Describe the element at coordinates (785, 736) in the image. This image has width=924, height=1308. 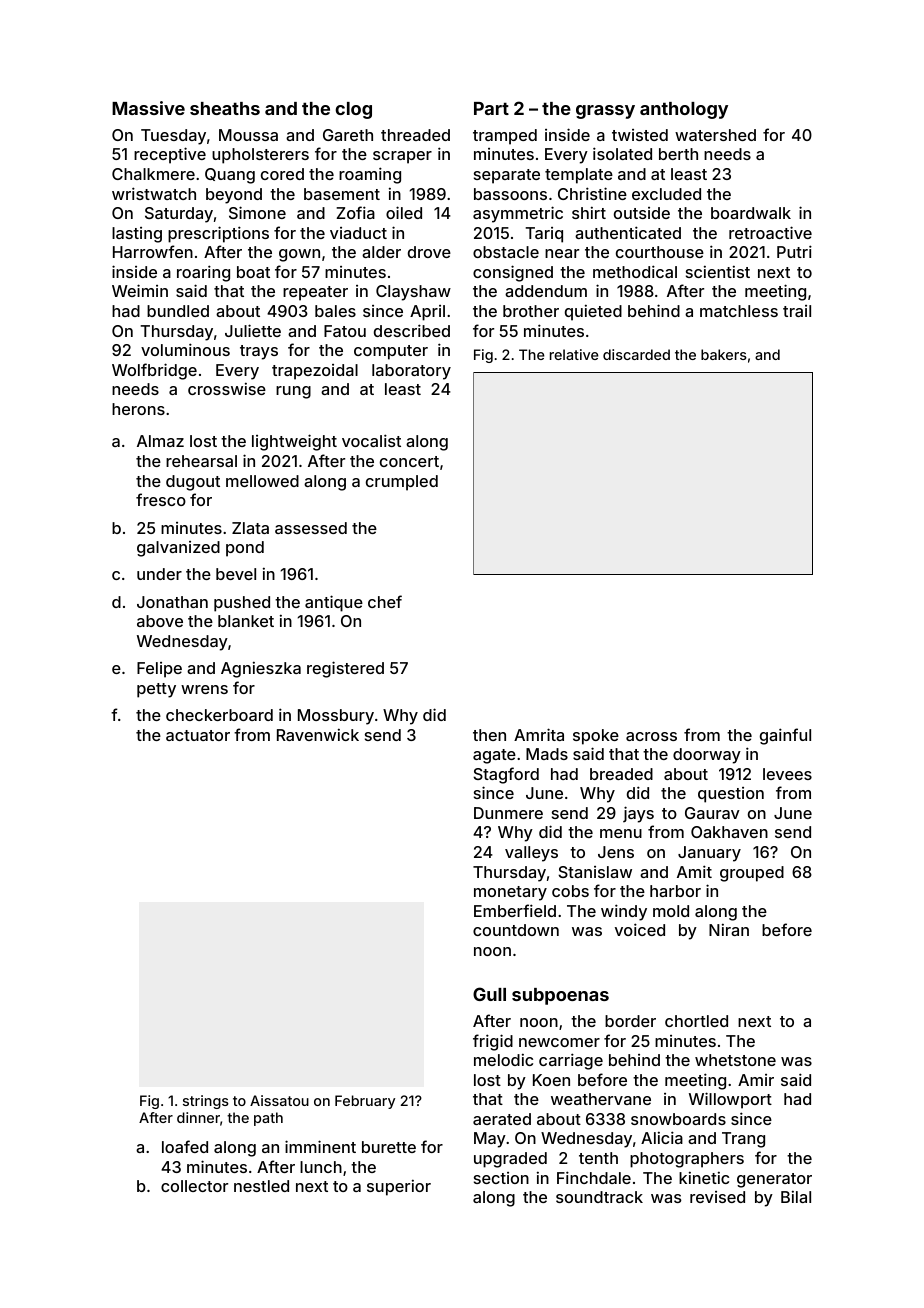
I see `gainful` at that location.
